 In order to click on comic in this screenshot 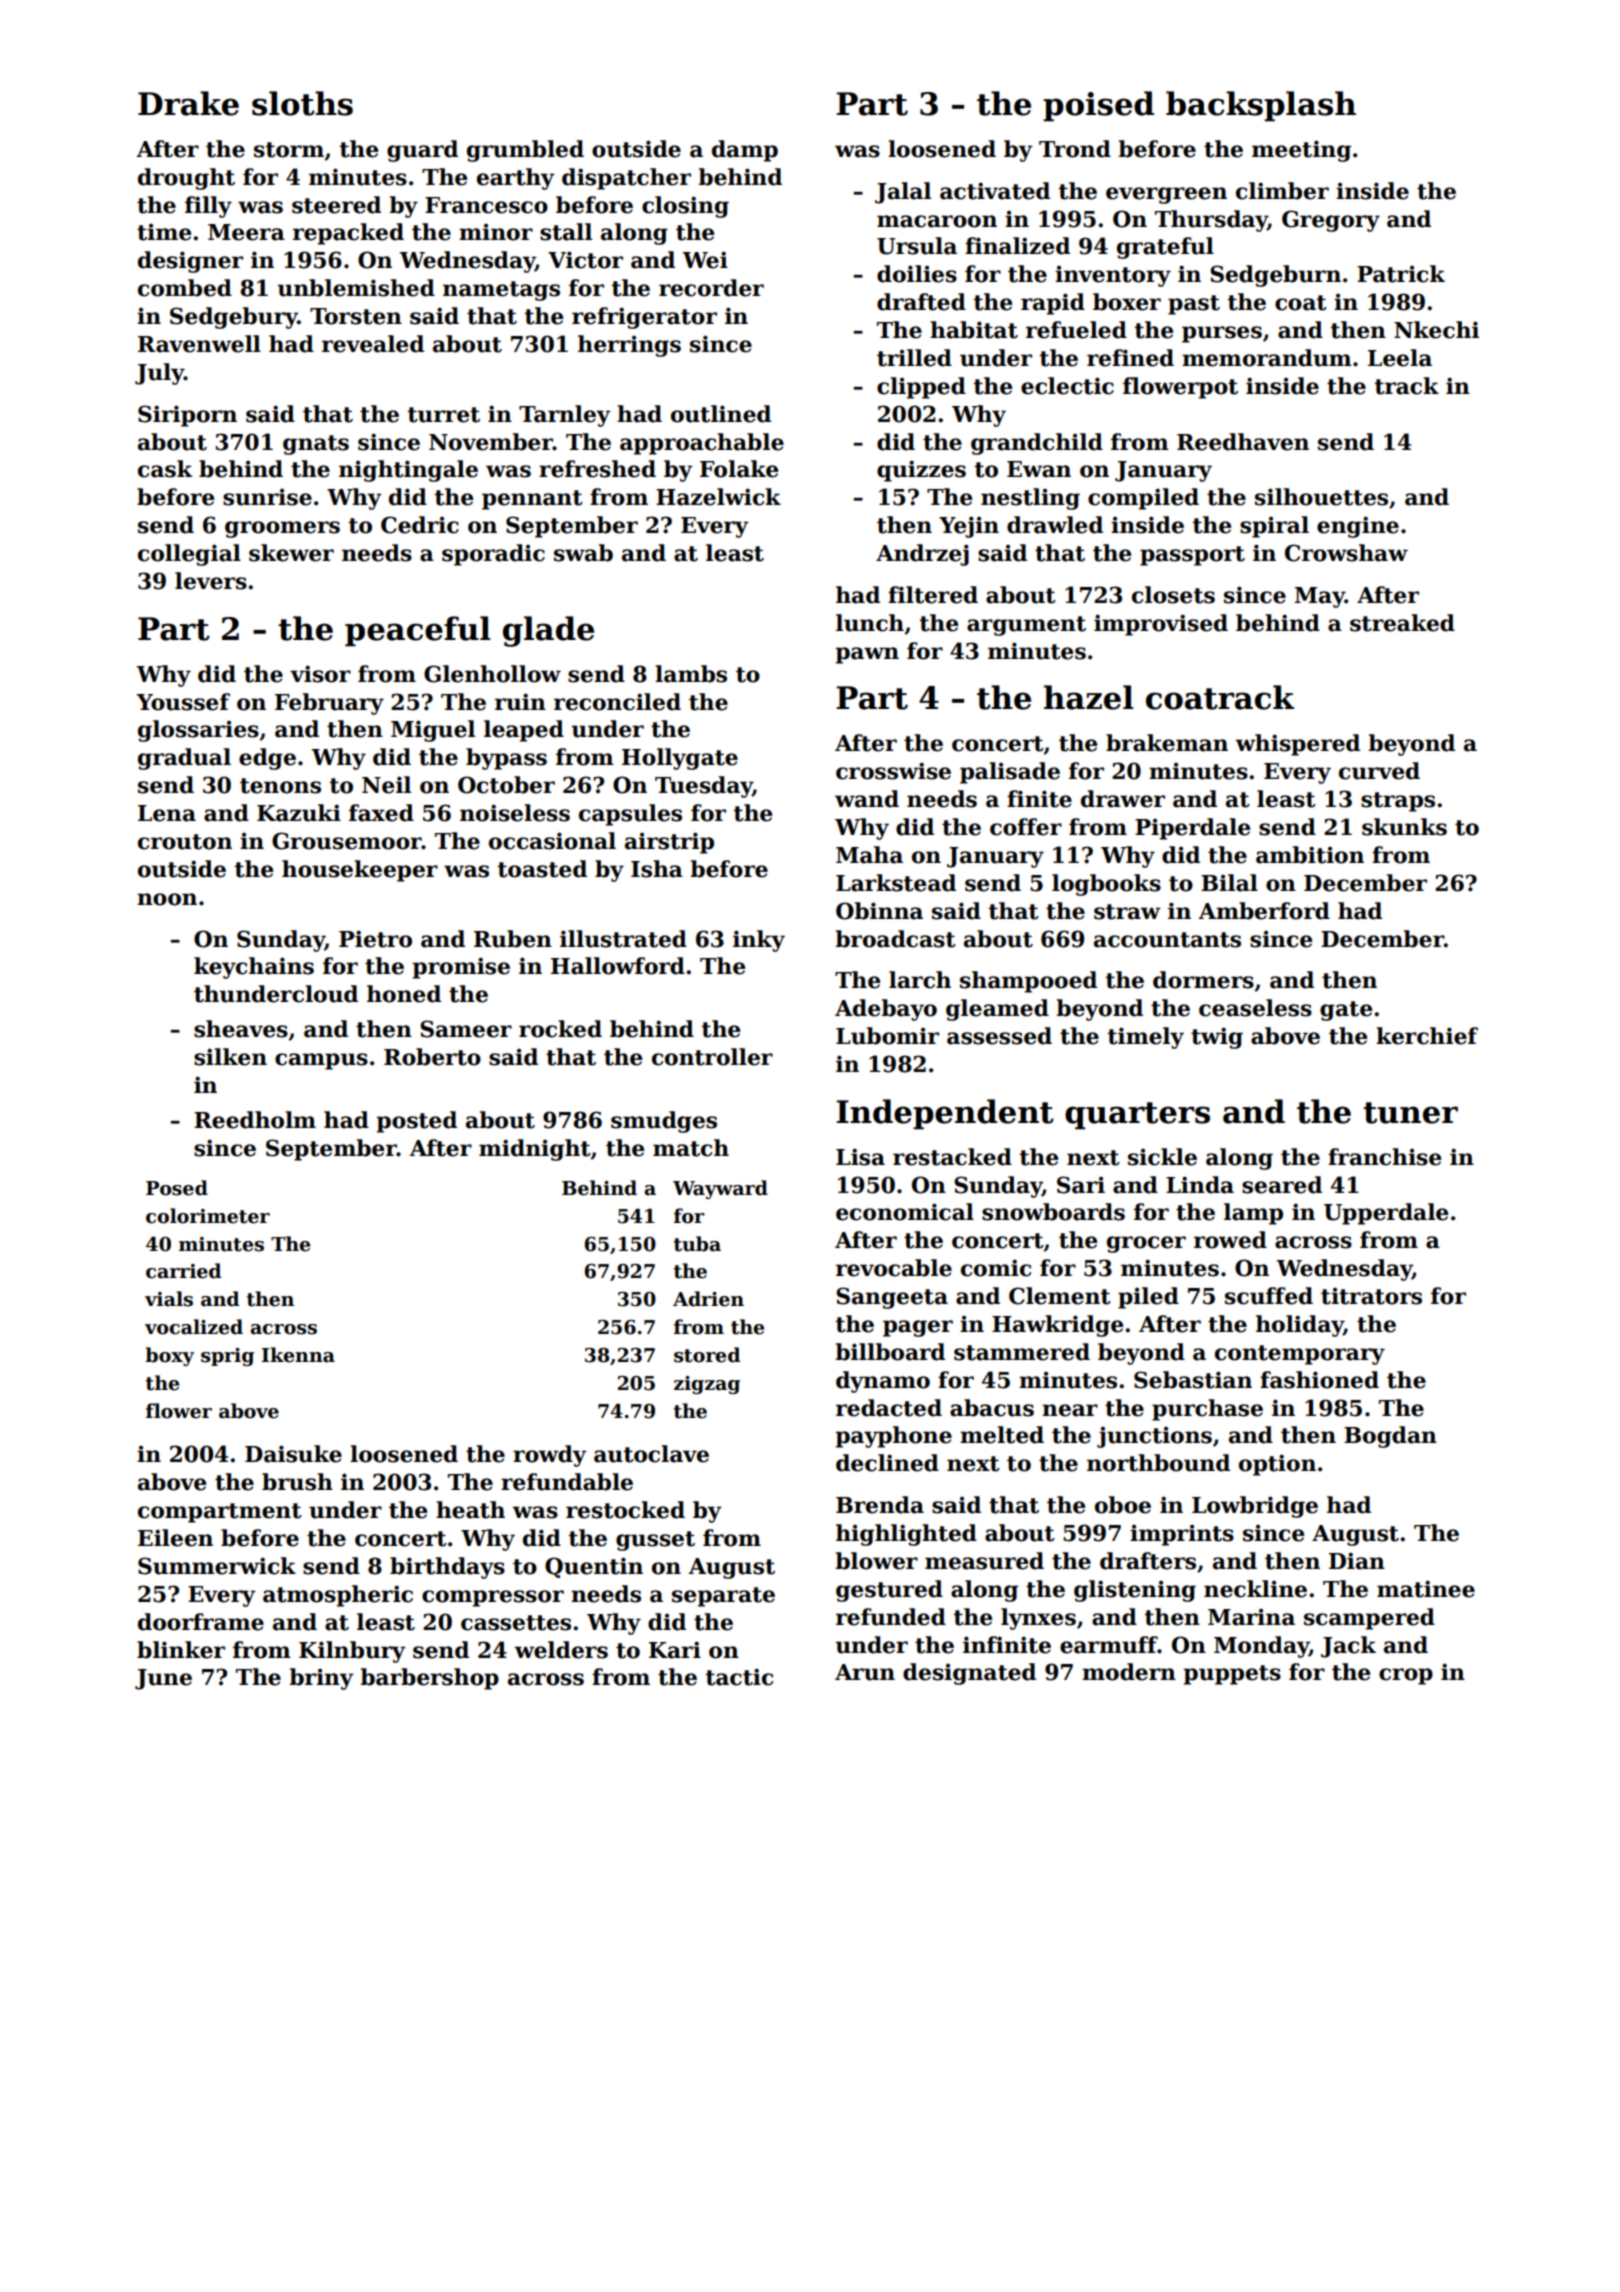, I will do `click(996, 1268)`.
